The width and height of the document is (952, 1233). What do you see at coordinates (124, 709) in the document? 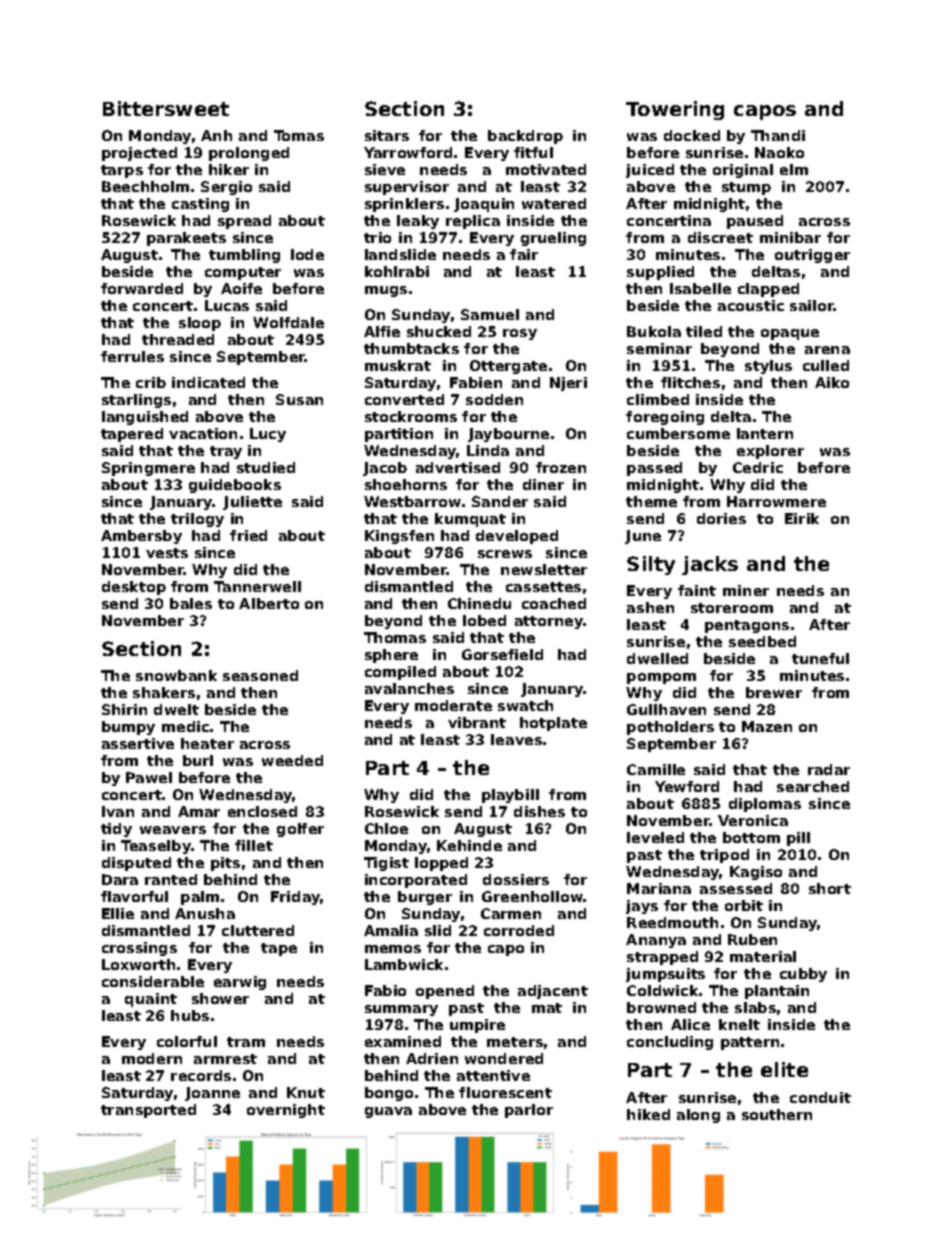
I see `Shirin` at bounding box center [124, 709].
